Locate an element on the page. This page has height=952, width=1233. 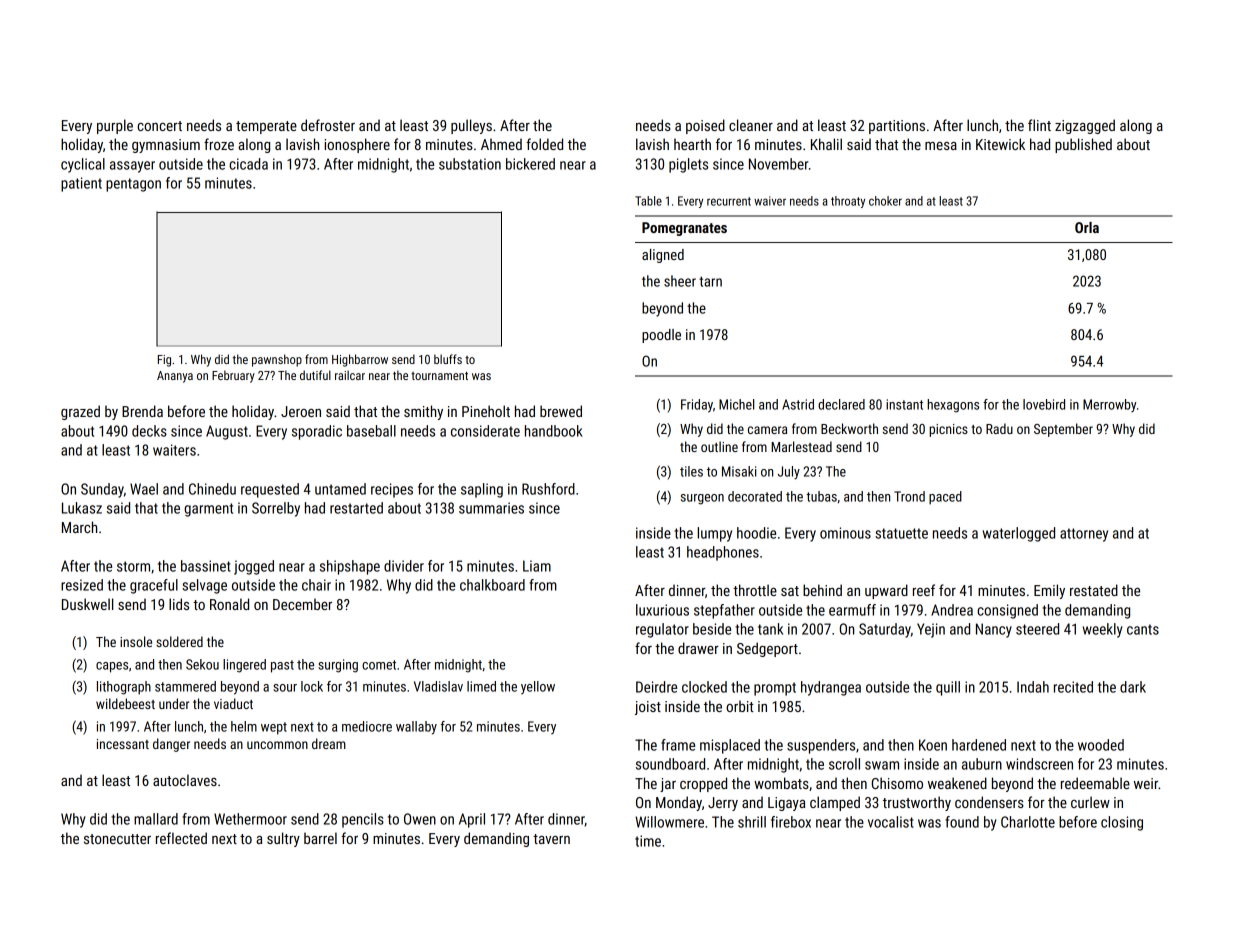
tournament is located at coordinates (439, 375).
